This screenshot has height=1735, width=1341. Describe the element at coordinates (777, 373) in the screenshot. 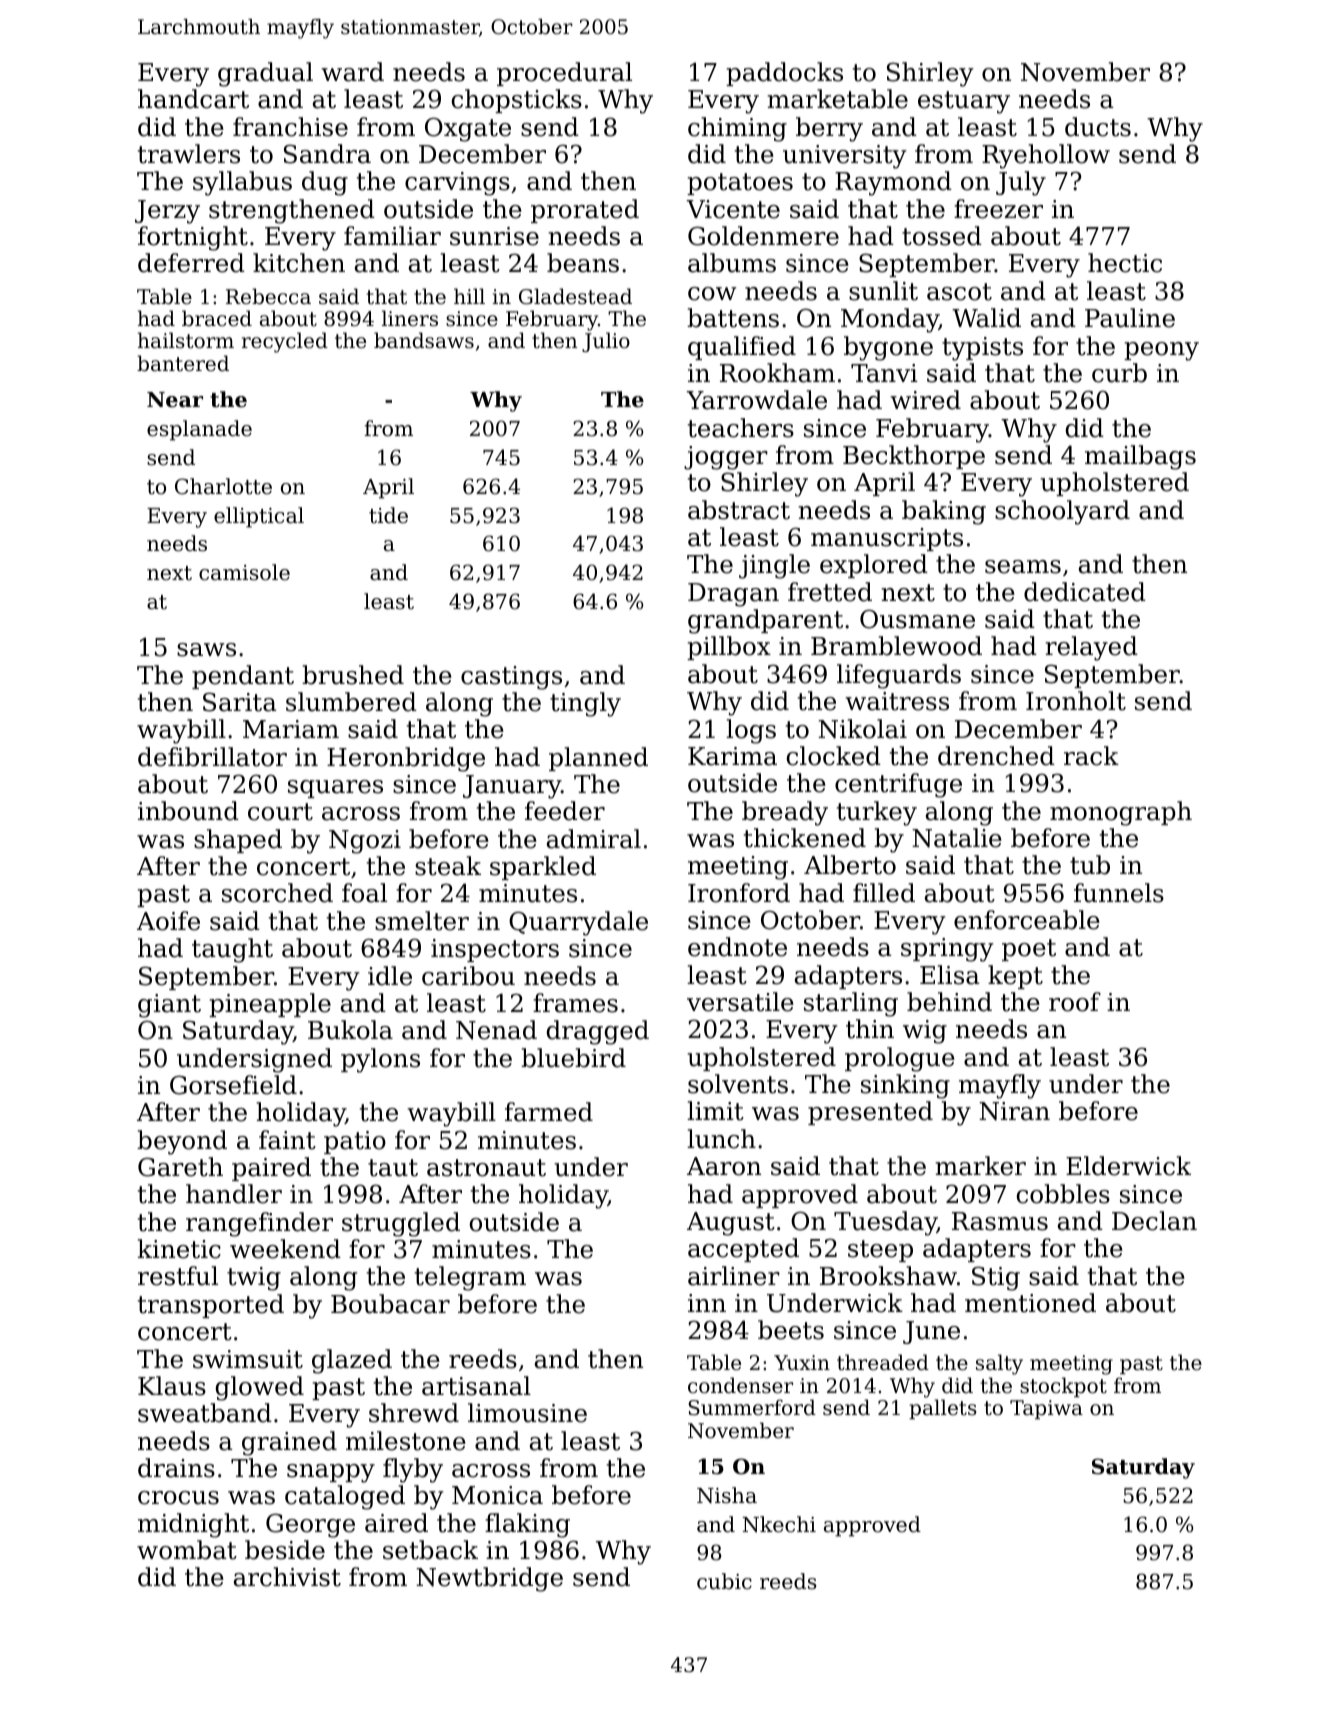

I see `Rookham` at that location.
